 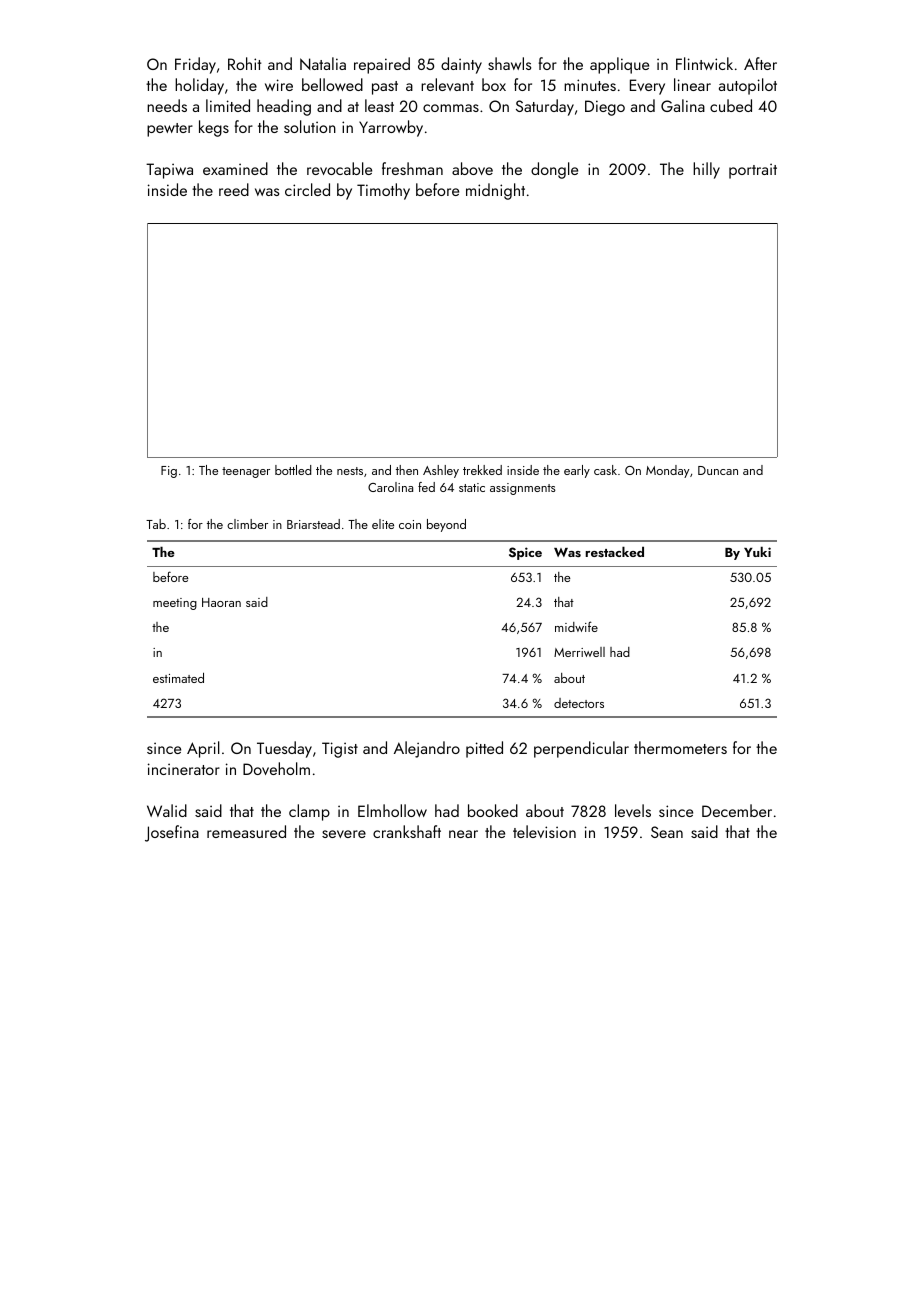 I want to click on detectors, so click(x=579, y=703).
